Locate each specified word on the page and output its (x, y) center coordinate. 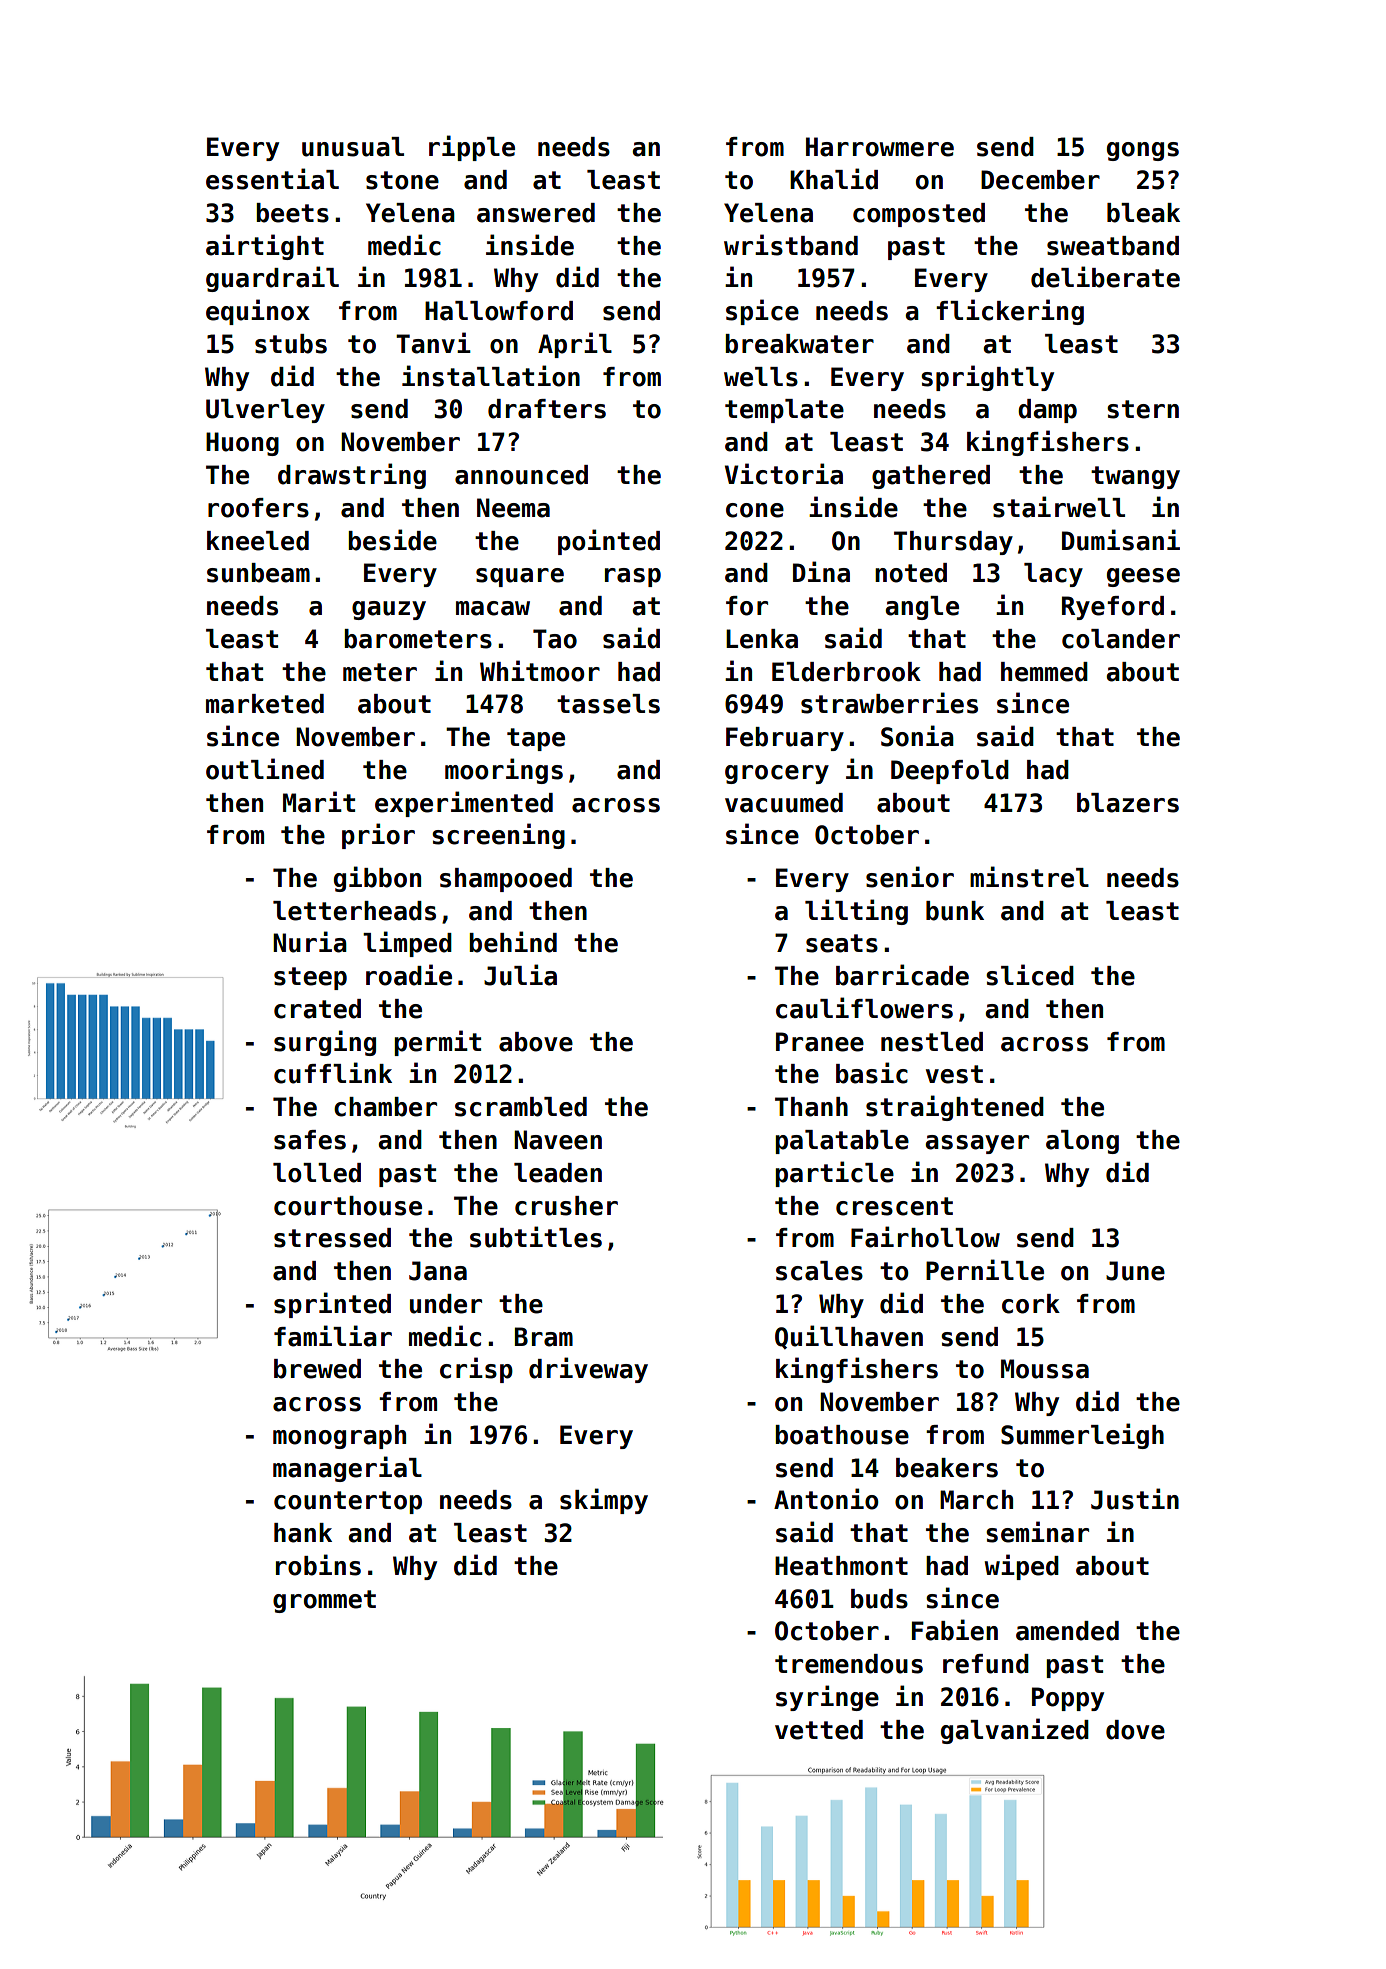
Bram (544, 1337)
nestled (932, 1042)
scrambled (521, 1107)
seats (842, 943)
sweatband (1113, 246)
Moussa (1045, 1369)
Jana (438, 1271)
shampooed (506, 880)
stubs (291, 344)
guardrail (272, 279)
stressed (332, 1238)
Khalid (834, 179)
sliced (1030, 975)
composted (919, 215)
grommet (324, 1601)
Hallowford (499, 311)
